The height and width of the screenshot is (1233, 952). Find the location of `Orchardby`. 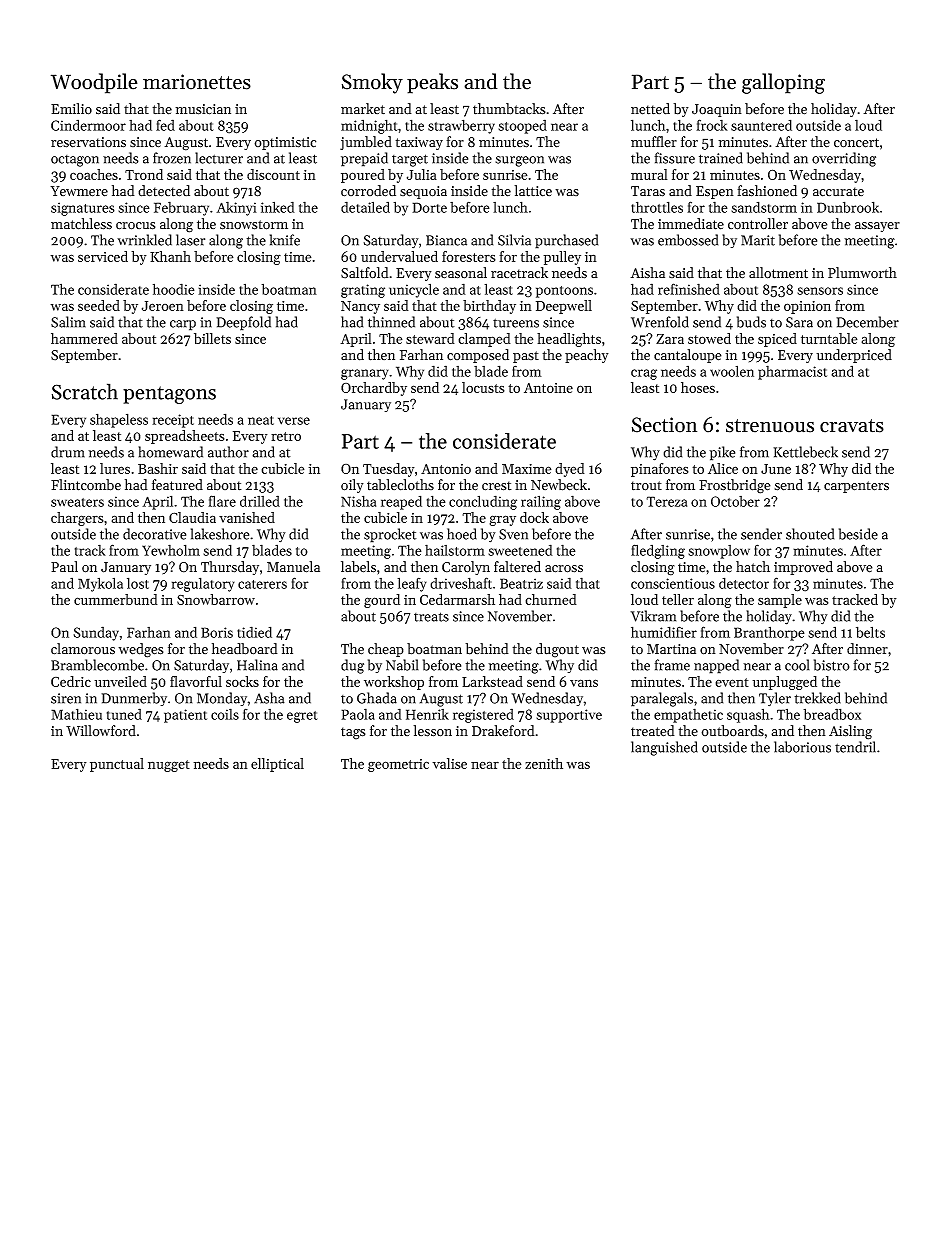

Orchardby is located at coordinates (374, 389).
